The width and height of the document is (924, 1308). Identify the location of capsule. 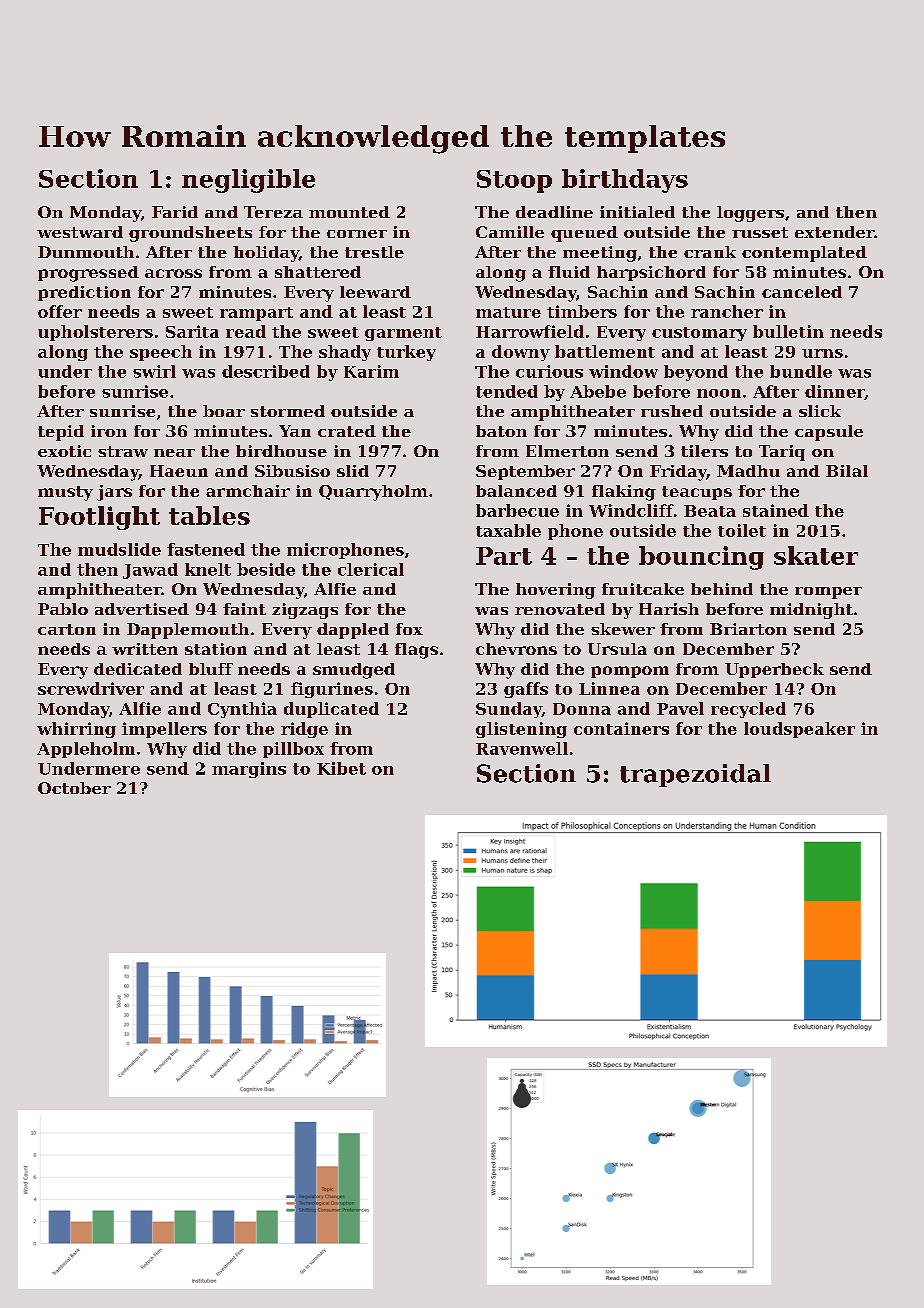
(829, 433).
